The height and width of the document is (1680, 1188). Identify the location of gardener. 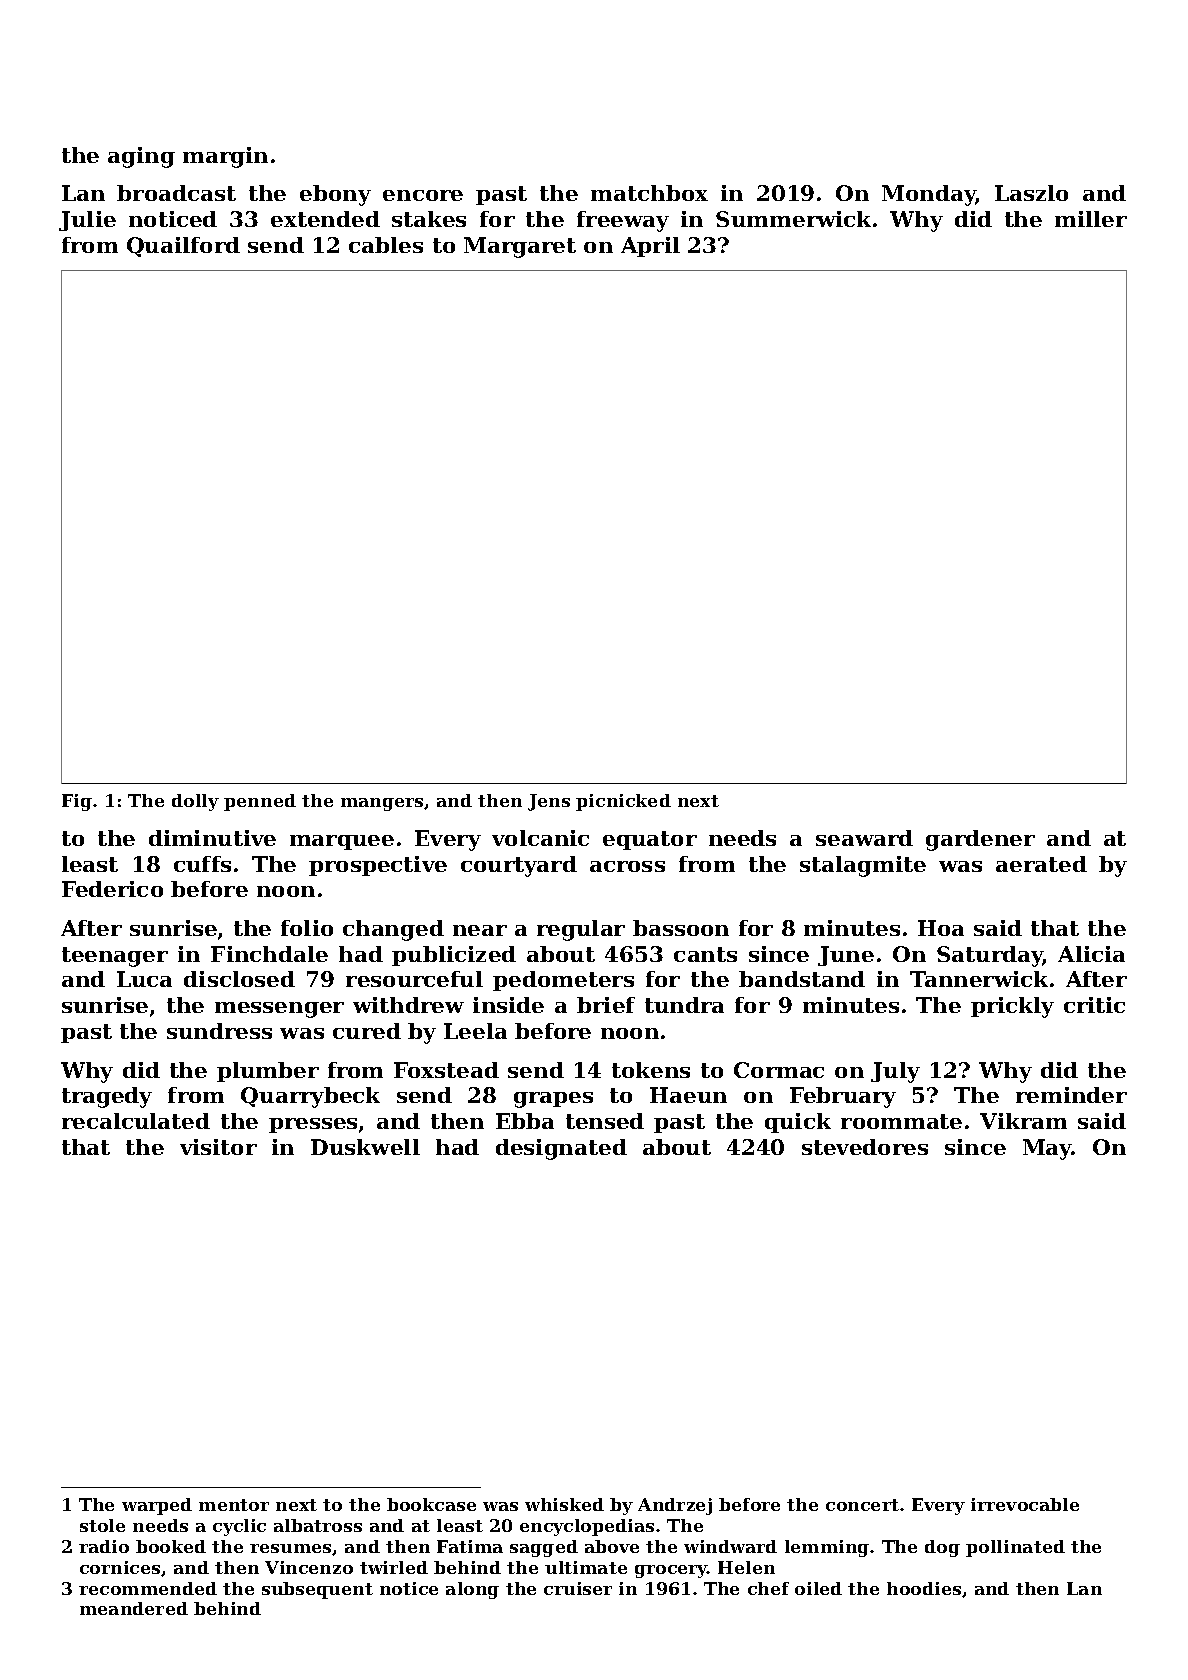
(980, 840).
